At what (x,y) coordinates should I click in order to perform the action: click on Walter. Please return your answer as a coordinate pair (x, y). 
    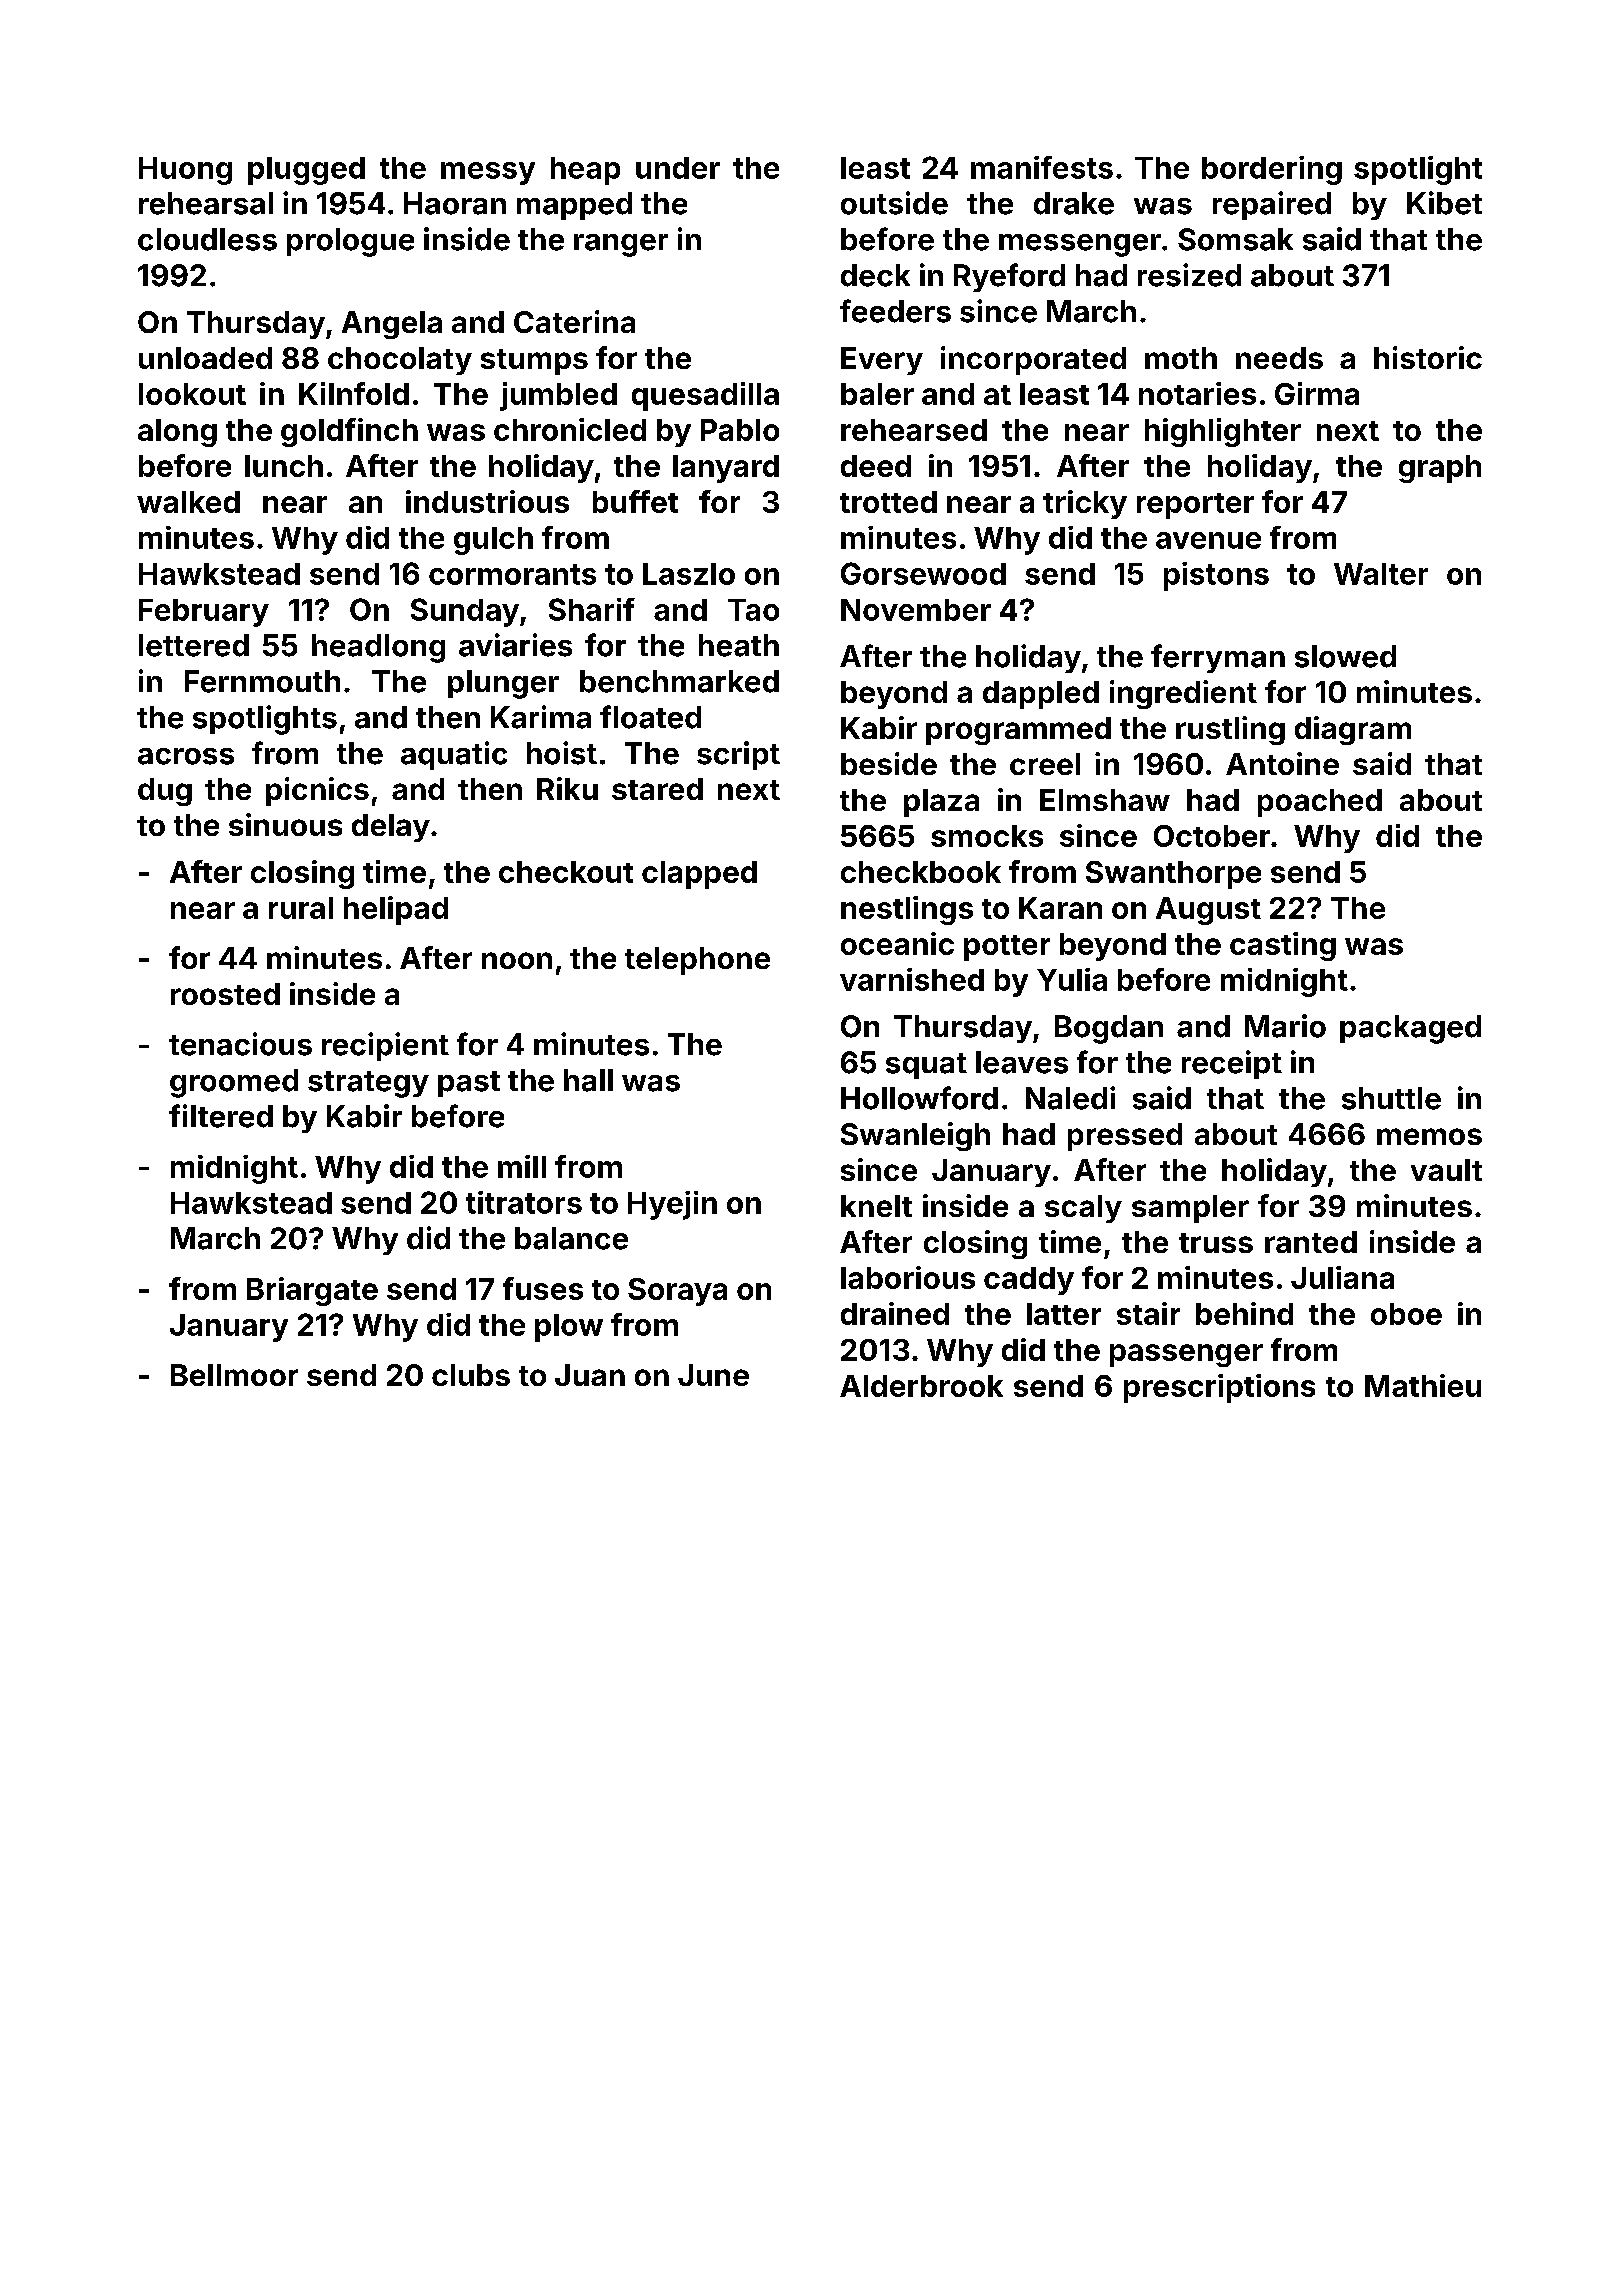
    Looking at the image, I should click on (1381, 574).
